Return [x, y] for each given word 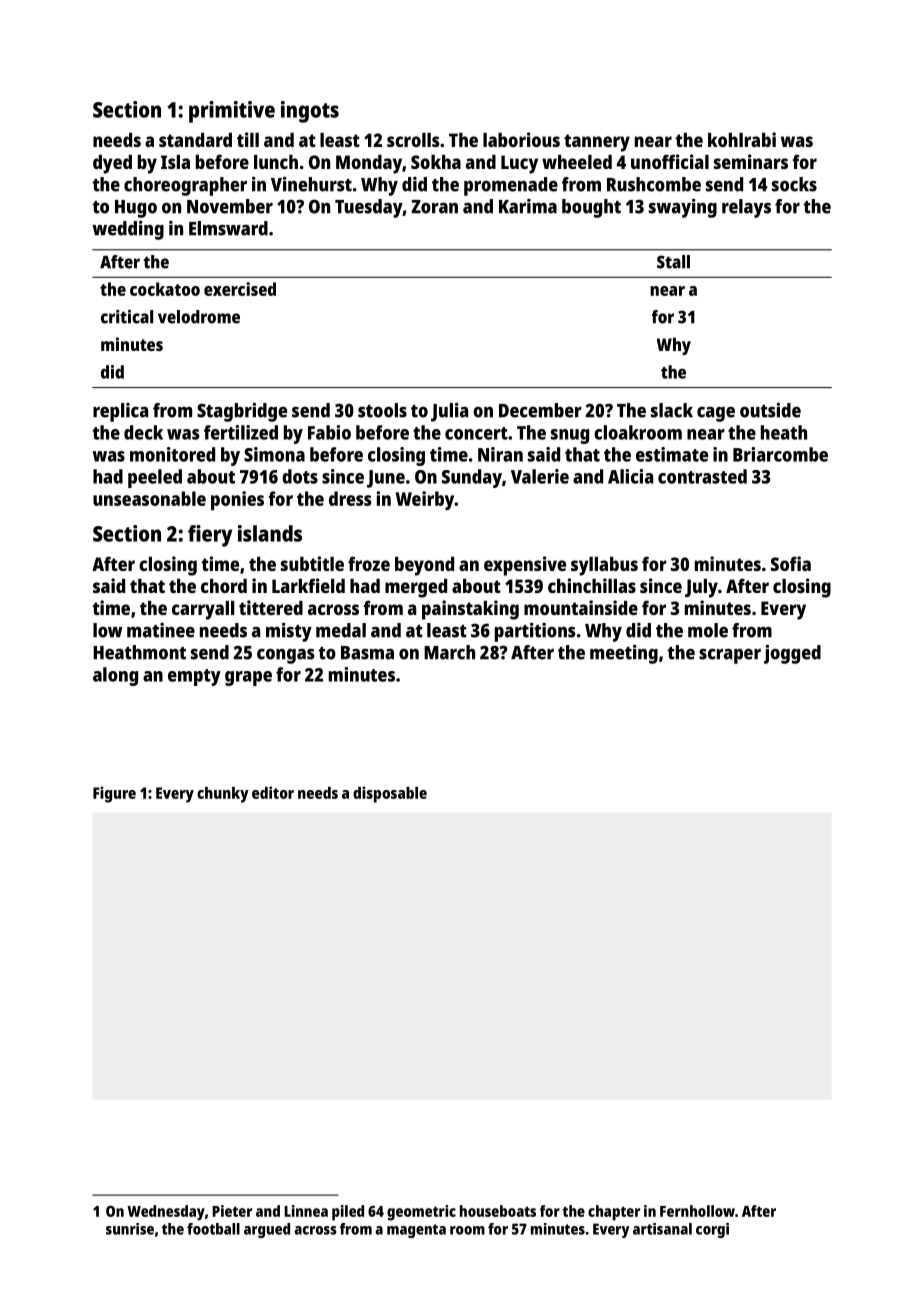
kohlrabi [742, 139]
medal [341, 630]
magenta [416, 1231]
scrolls [413, 140]
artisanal [662, 1229]
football [213, 1229]
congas [285, 656]
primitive [232, 112]
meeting [624, 654]
